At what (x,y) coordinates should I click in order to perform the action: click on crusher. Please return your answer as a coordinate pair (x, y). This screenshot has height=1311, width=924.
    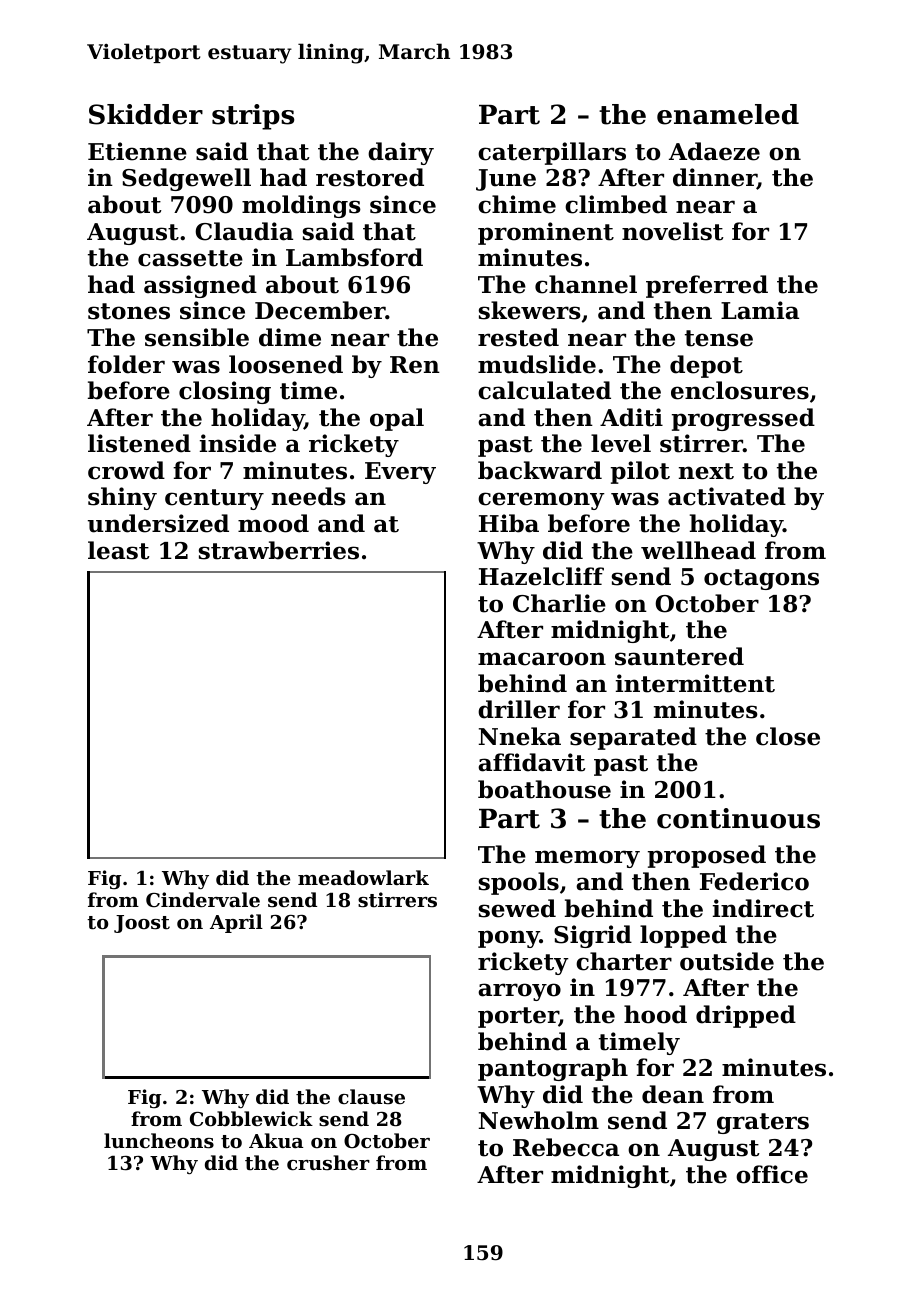
    Looking at the image, I should click on (328, 1162).
